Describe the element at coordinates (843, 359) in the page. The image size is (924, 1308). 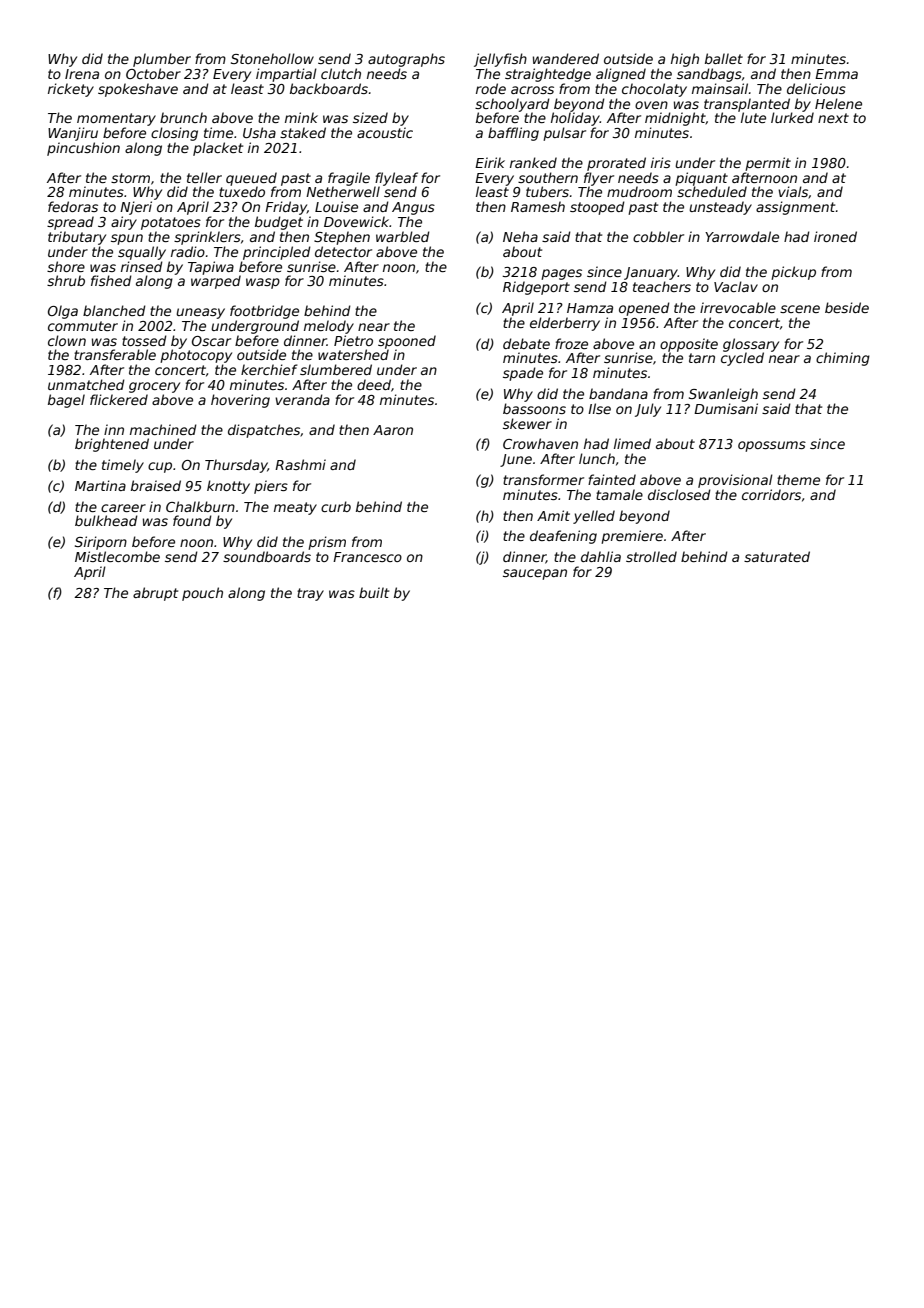
I see `chiming` at that location.
